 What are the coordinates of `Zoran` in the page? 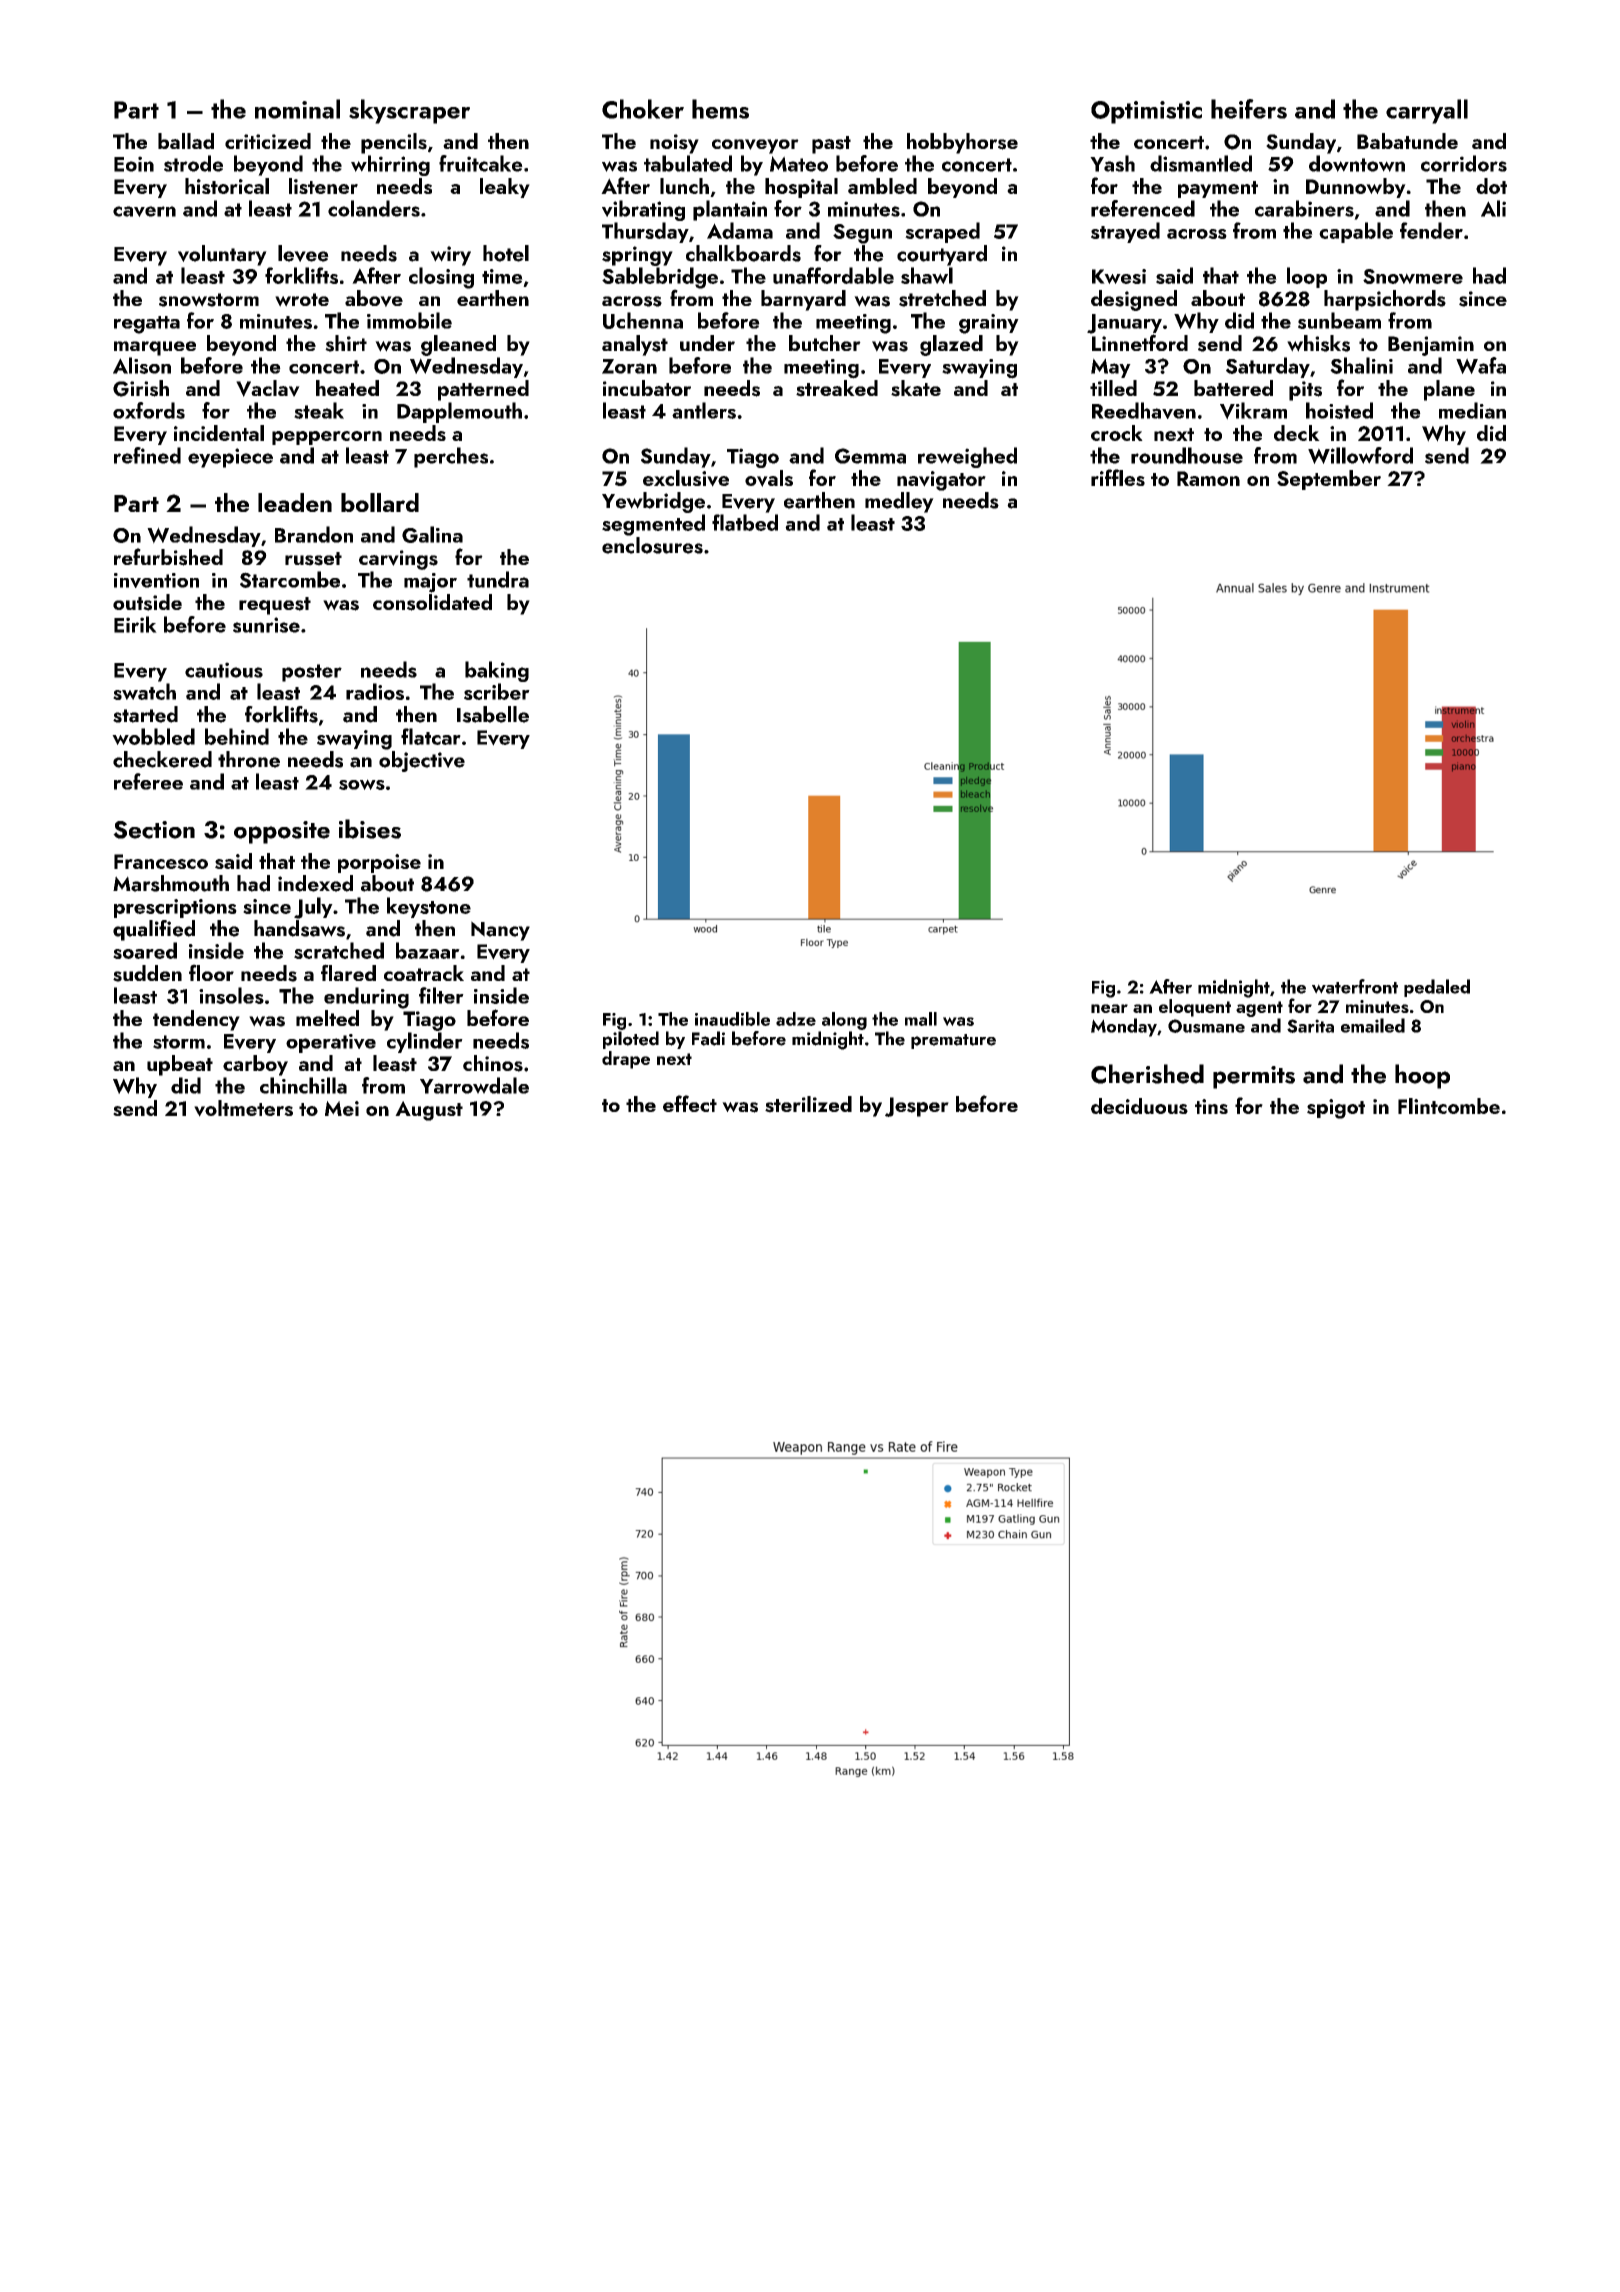 It's located at (629, 366).
